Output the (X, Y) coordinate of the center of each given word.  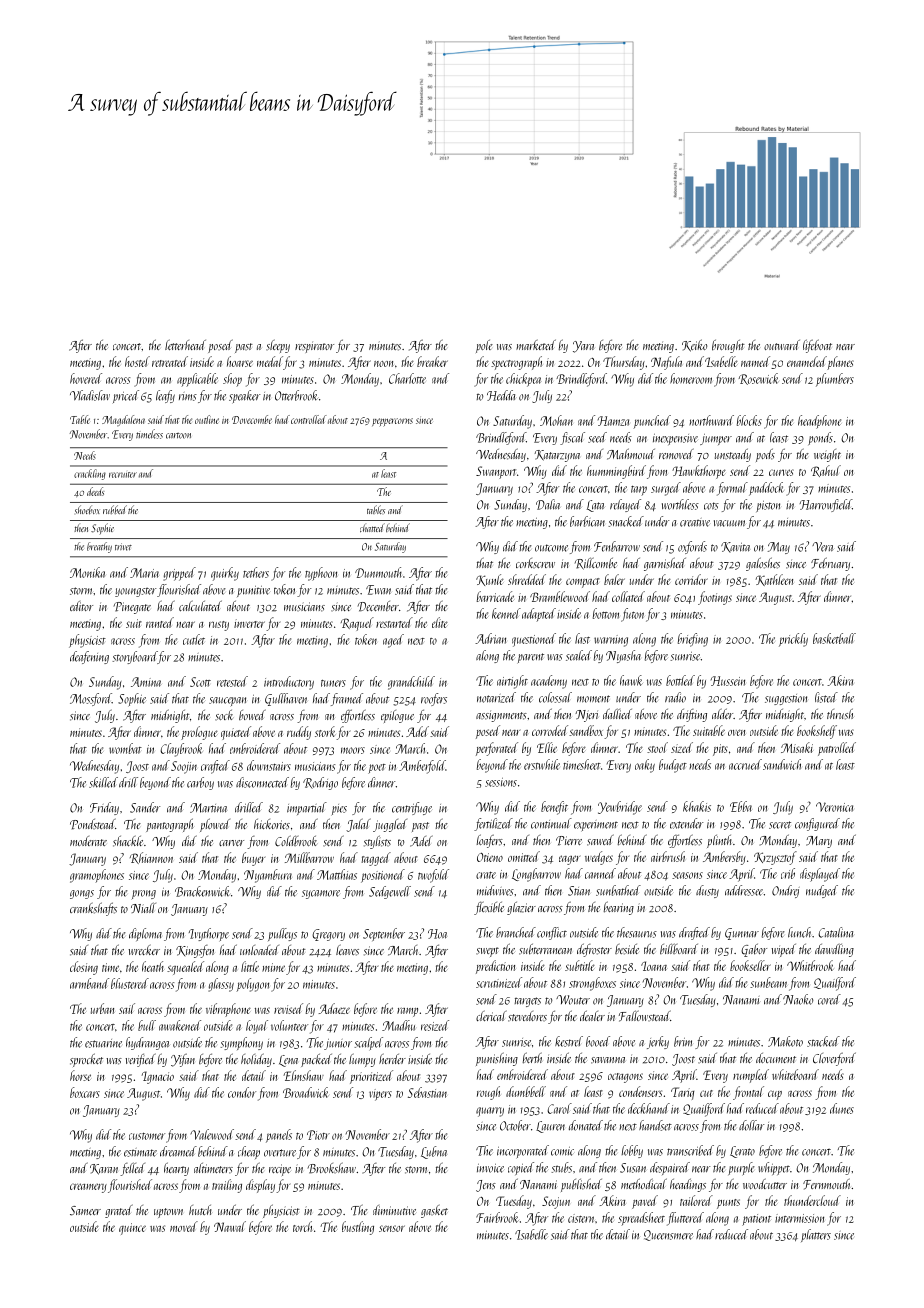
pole (484, 346)
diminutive (394, 1210)
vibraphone (228, 1010)
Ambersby (724, 858)
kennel (506, 613)
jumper (716, 439)
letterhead (185, 344)
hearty (176, 1169)
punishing (497, 1059)
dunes (842, 1108)
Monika (87, 572)
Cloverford (834, 1059)
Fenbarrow (617, 546)
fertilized (493, 824)
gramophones (97, 876)
